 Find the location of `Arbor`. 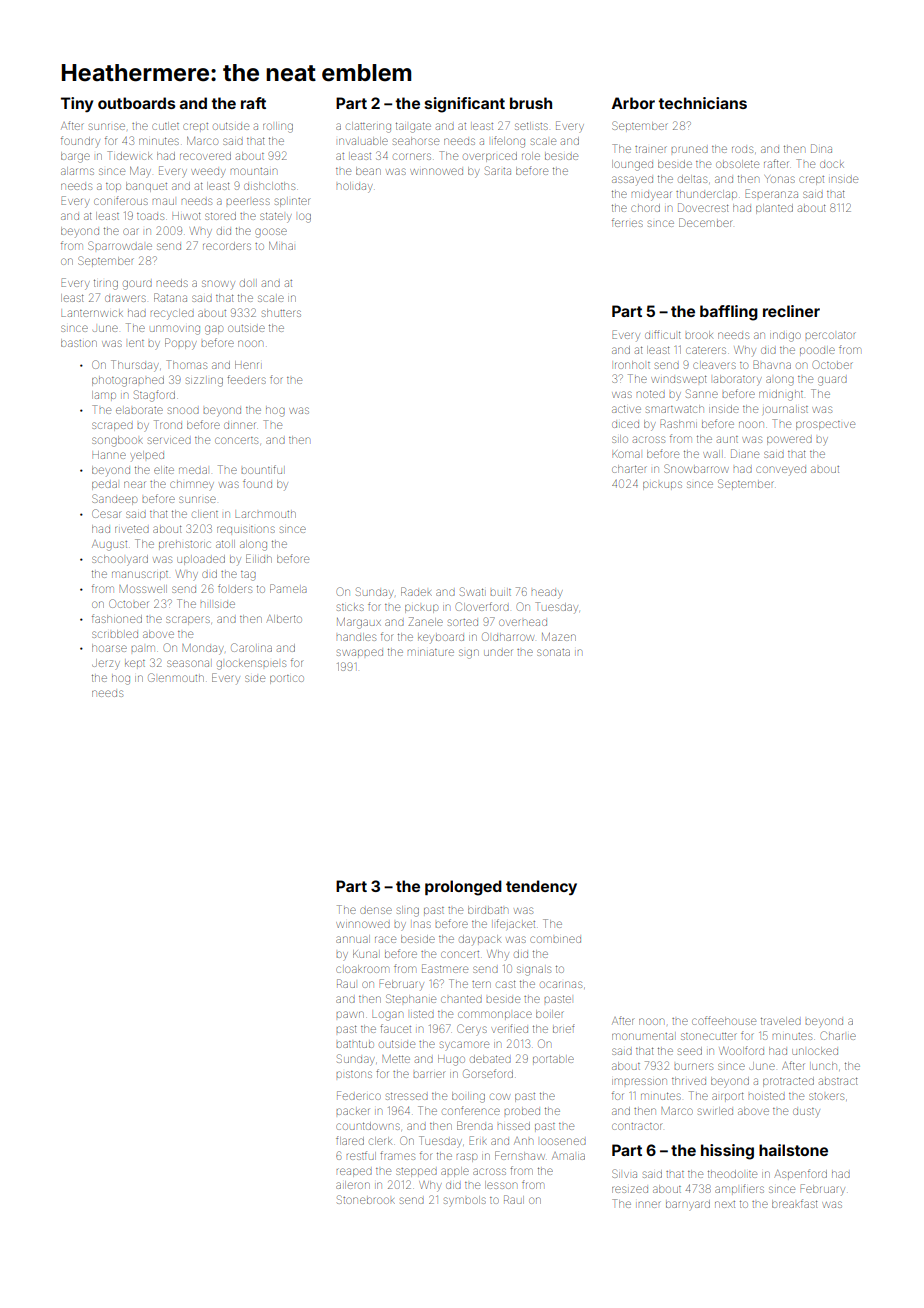

Arbor is located at coordinates (633, 103).
